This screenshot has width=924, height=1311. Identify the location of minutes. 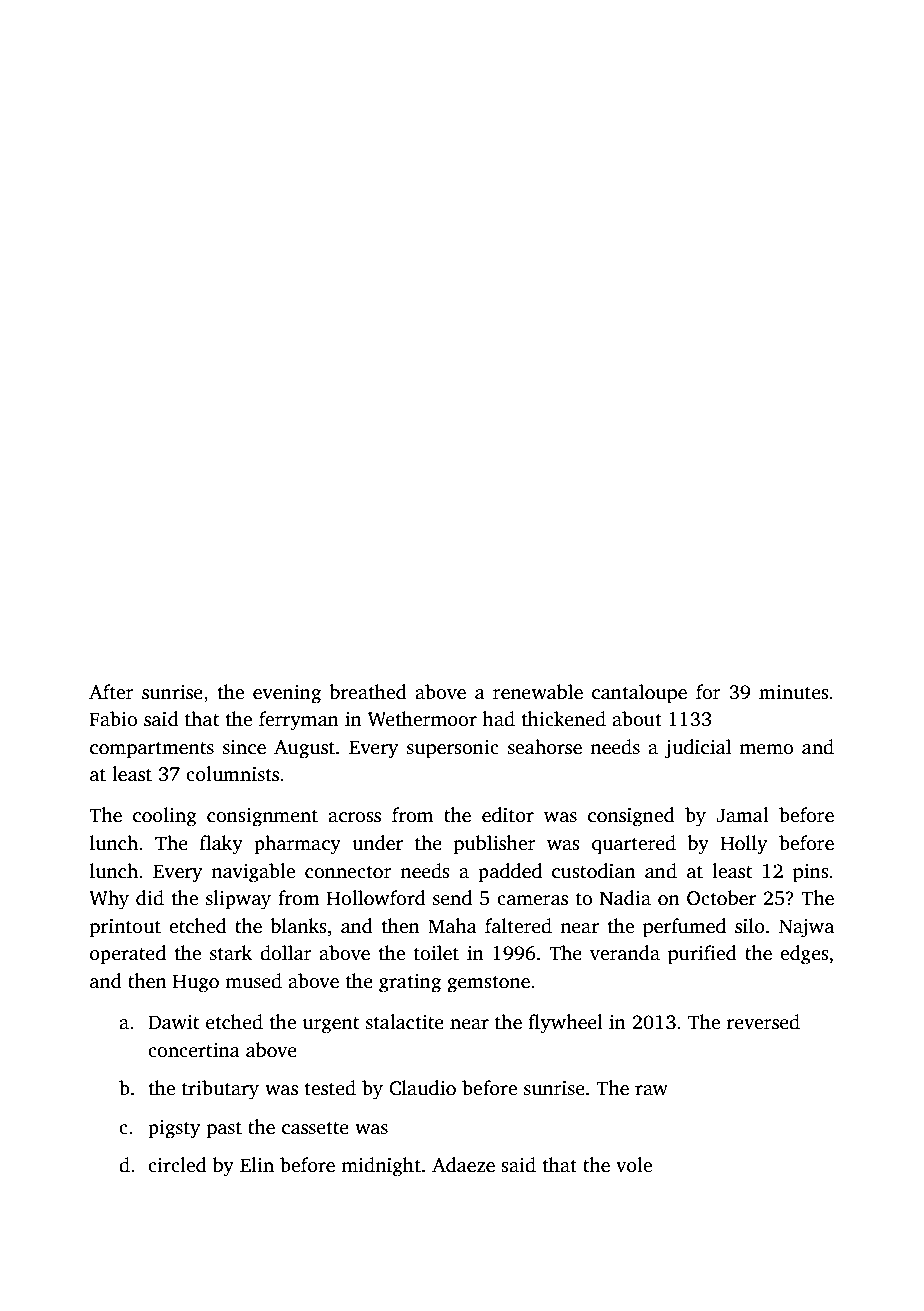
(794, 692).
